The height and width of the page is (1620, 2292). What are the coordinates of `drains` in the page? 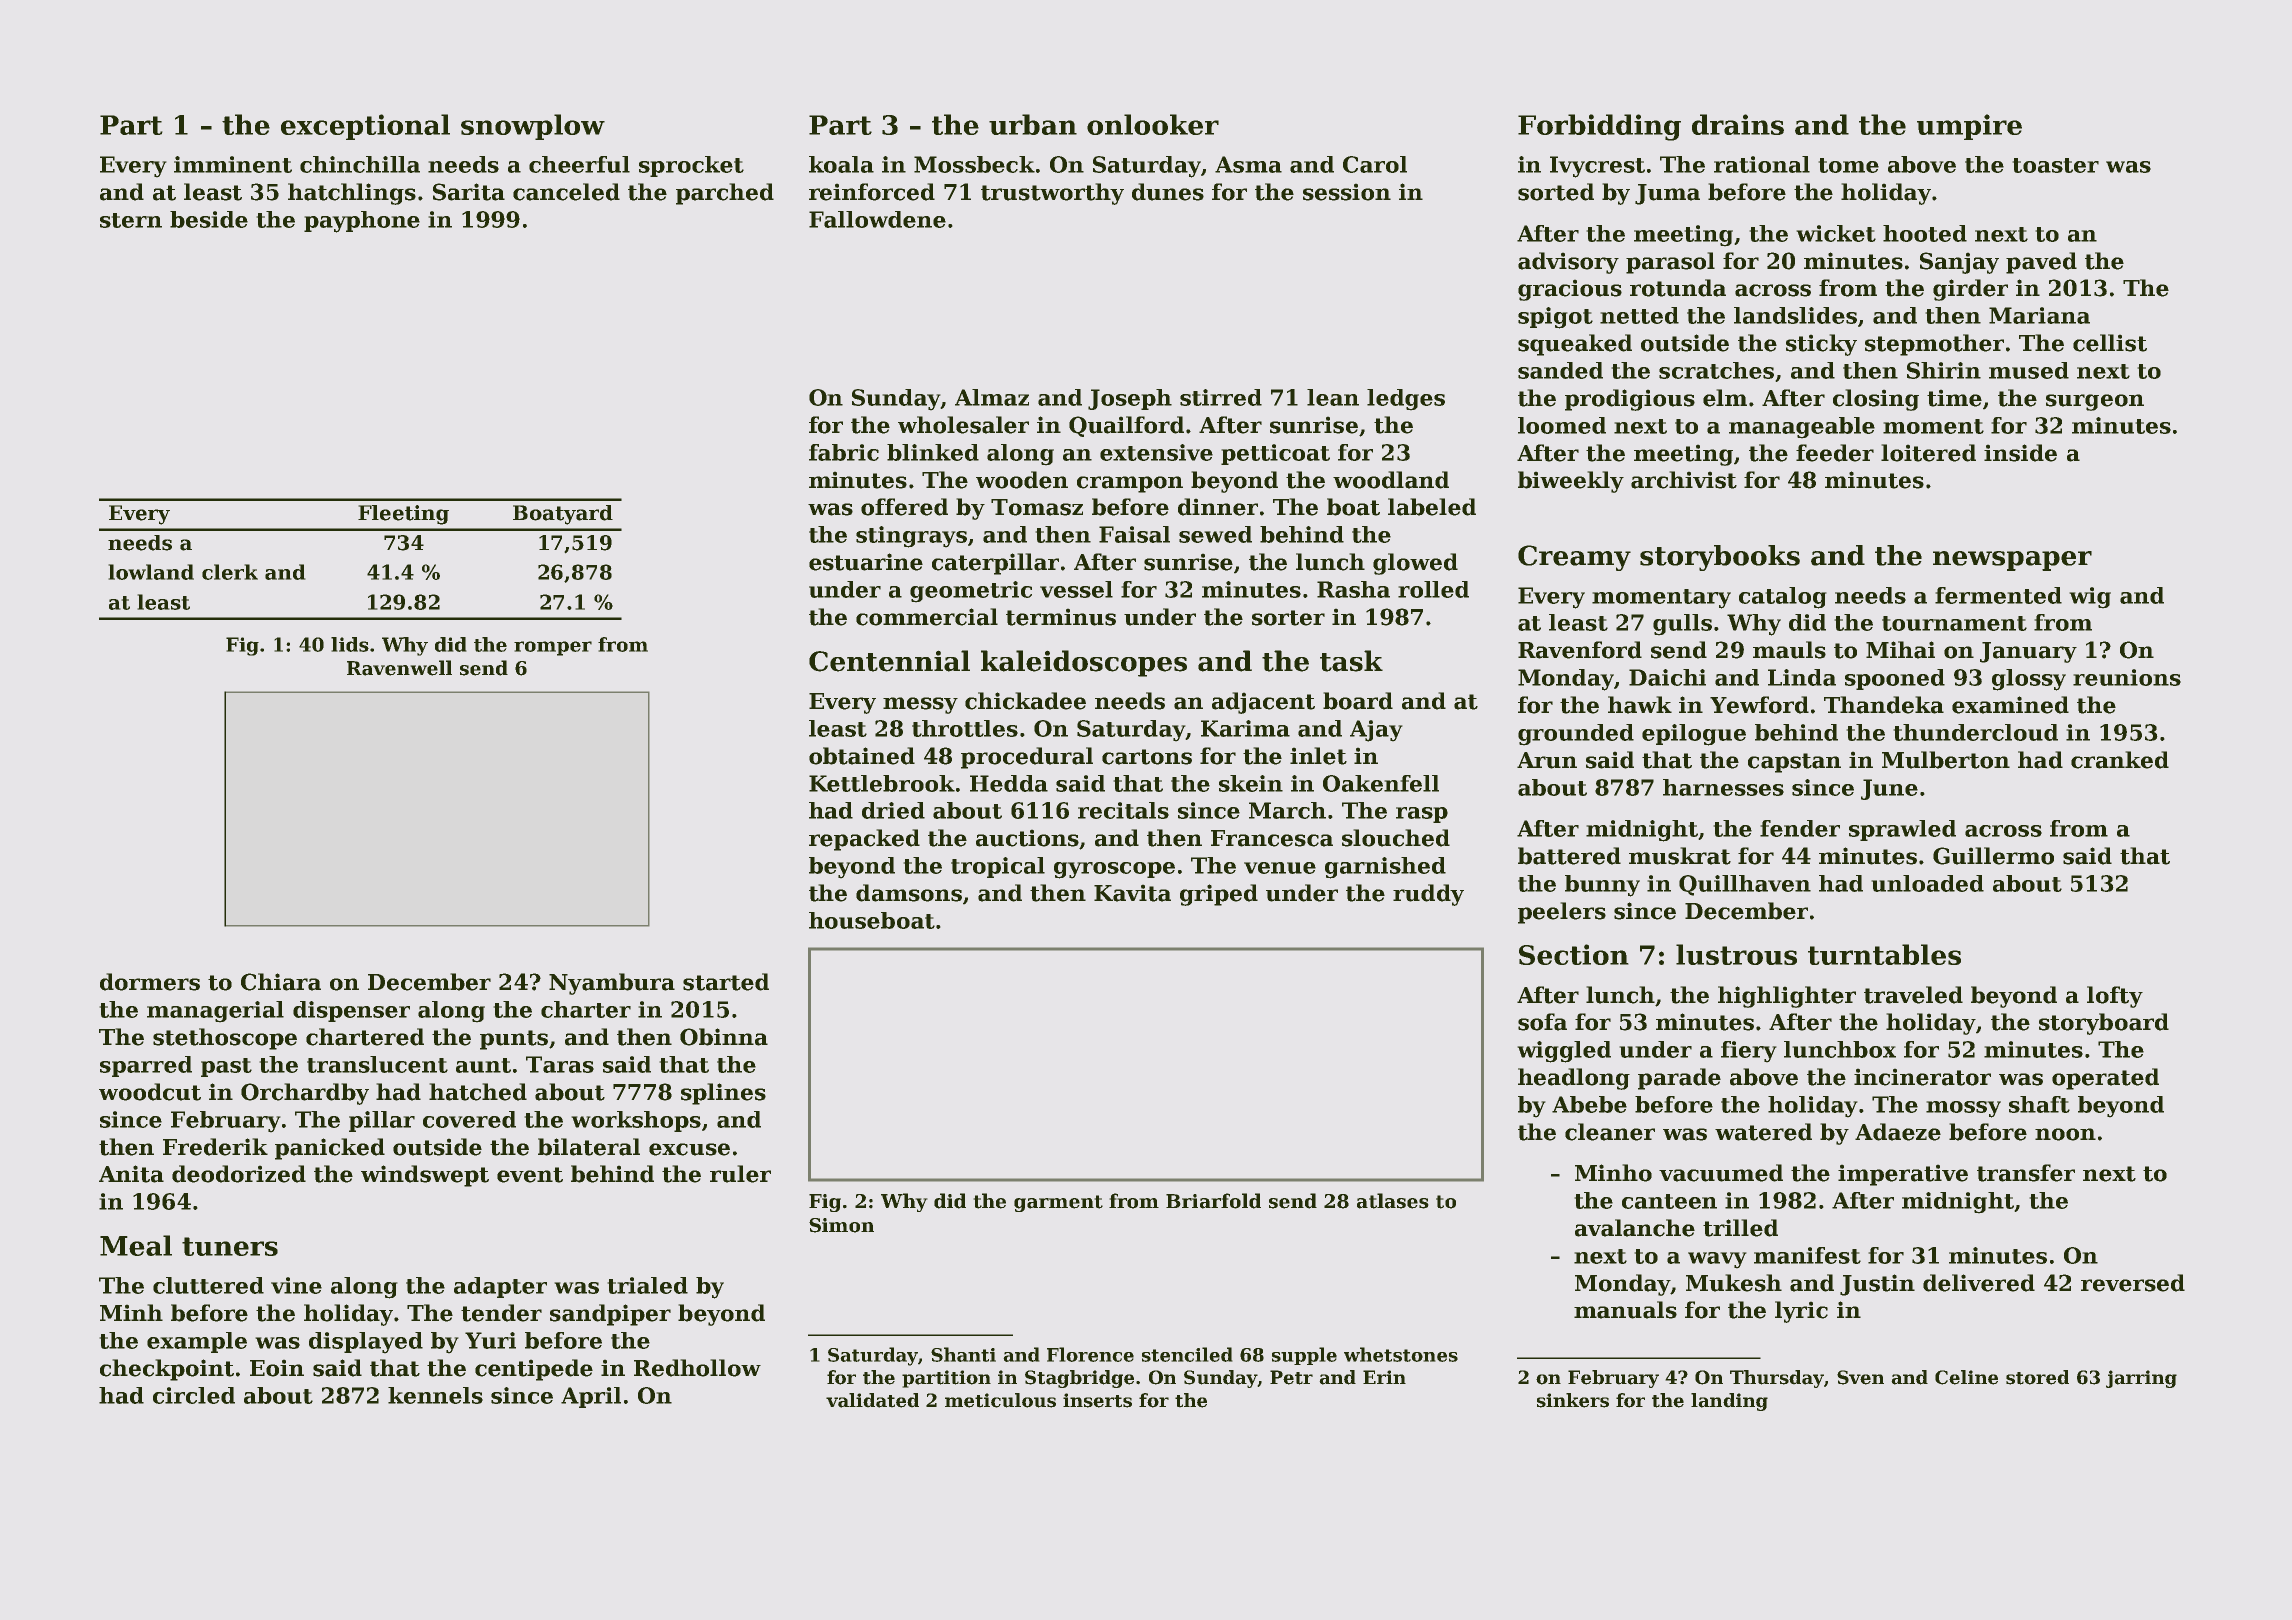 It's located at (1738, 124).
